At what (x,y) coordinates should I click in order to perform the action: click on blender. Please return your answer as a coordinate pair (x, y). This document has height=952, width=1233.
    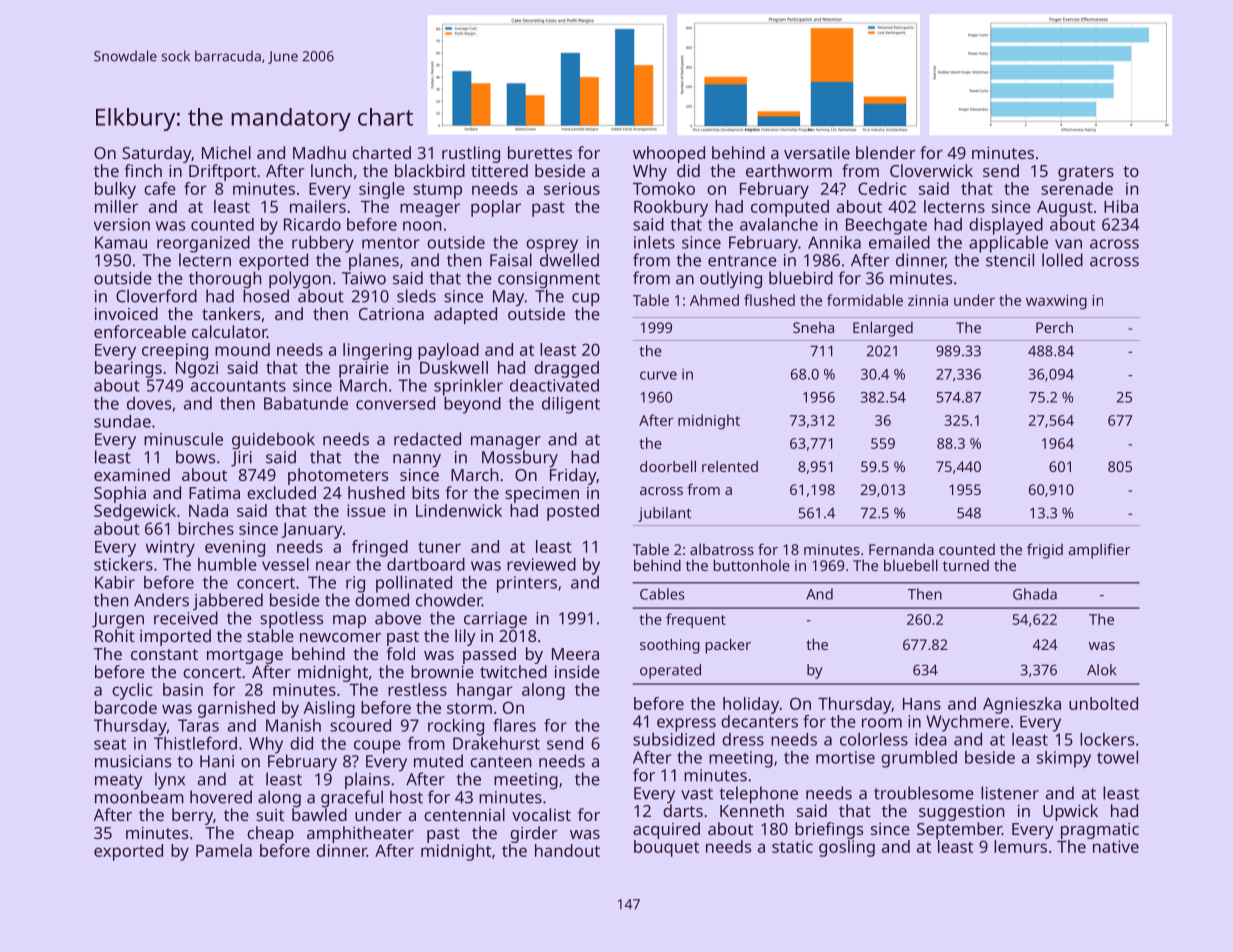
    Looking at the image, I should click on (886, 152).
